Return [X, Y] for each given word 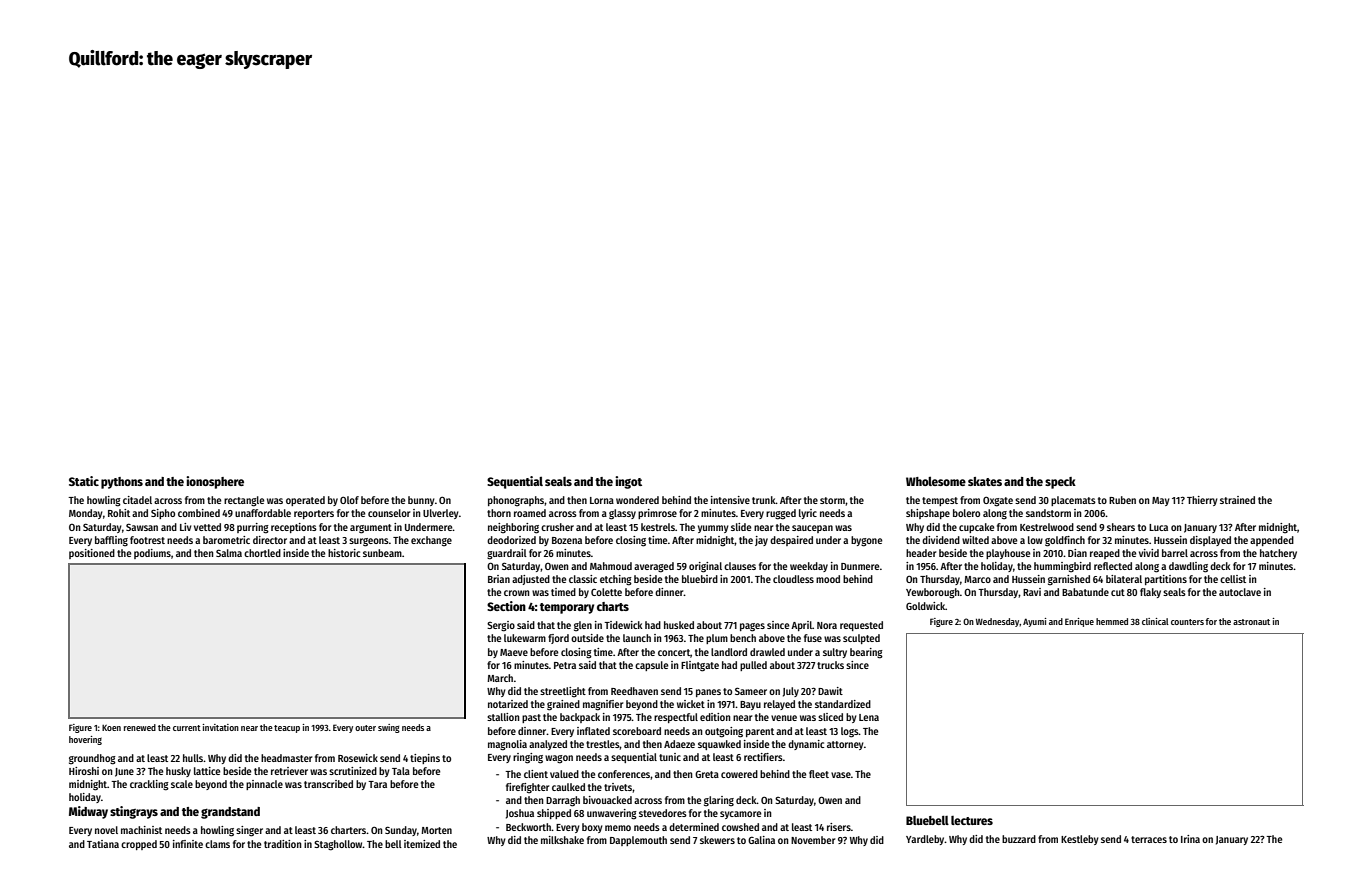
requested [861, 626]
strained [1237, 500]
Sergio [501, 626]
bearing [866, 653]
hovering [85, 740]
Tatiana [103, 844]
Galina [761, 840]
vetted [207, 527]
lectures [972, 820]
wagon [559, 759]
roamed [530, 513]
